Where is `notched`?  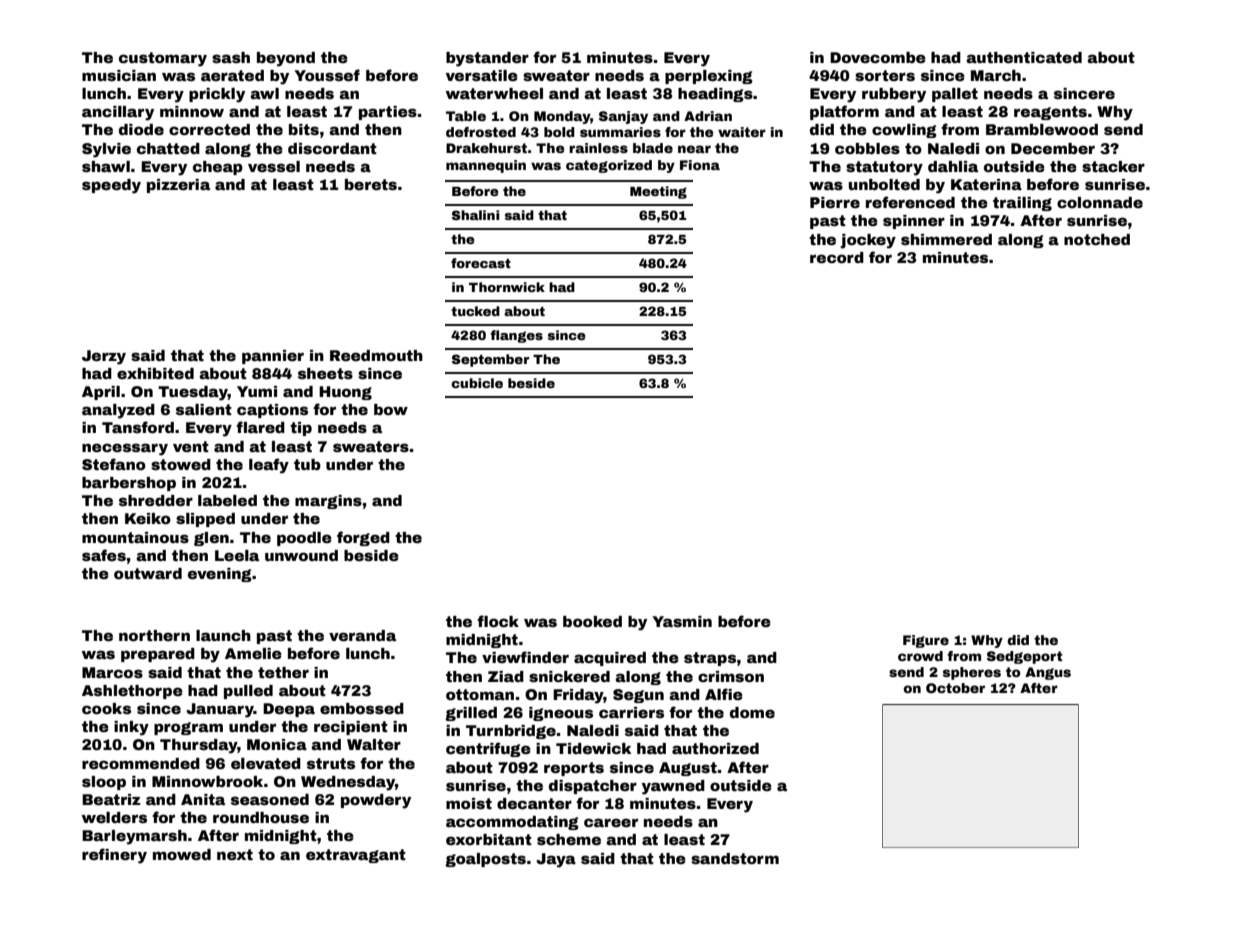 notched is located at coordinates (1097, 239).
